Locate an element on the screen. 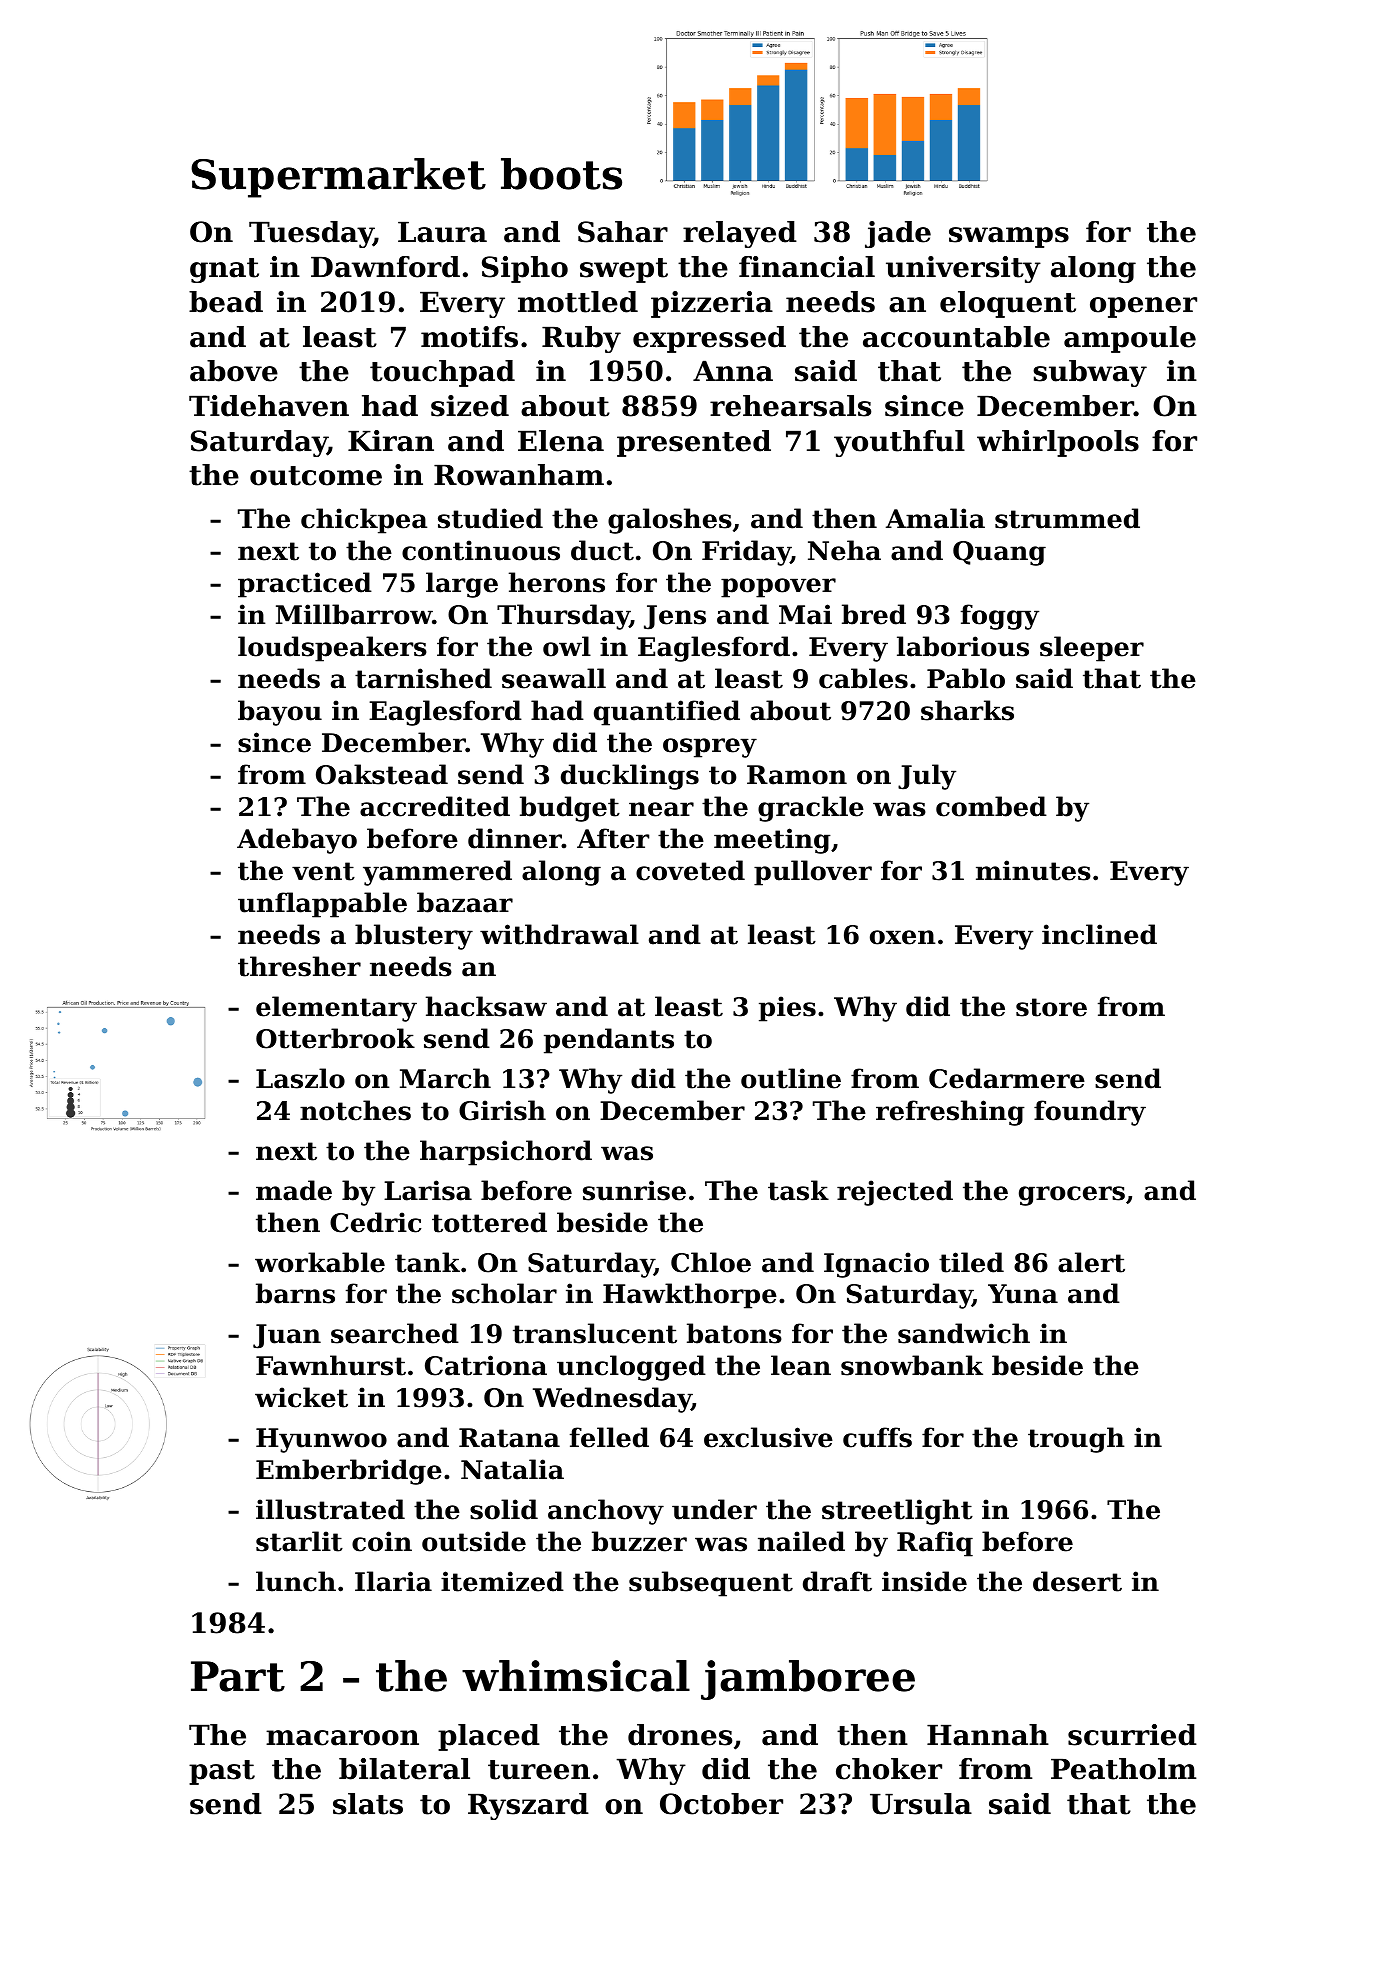  accredited is located at coordinates (435, 806).
